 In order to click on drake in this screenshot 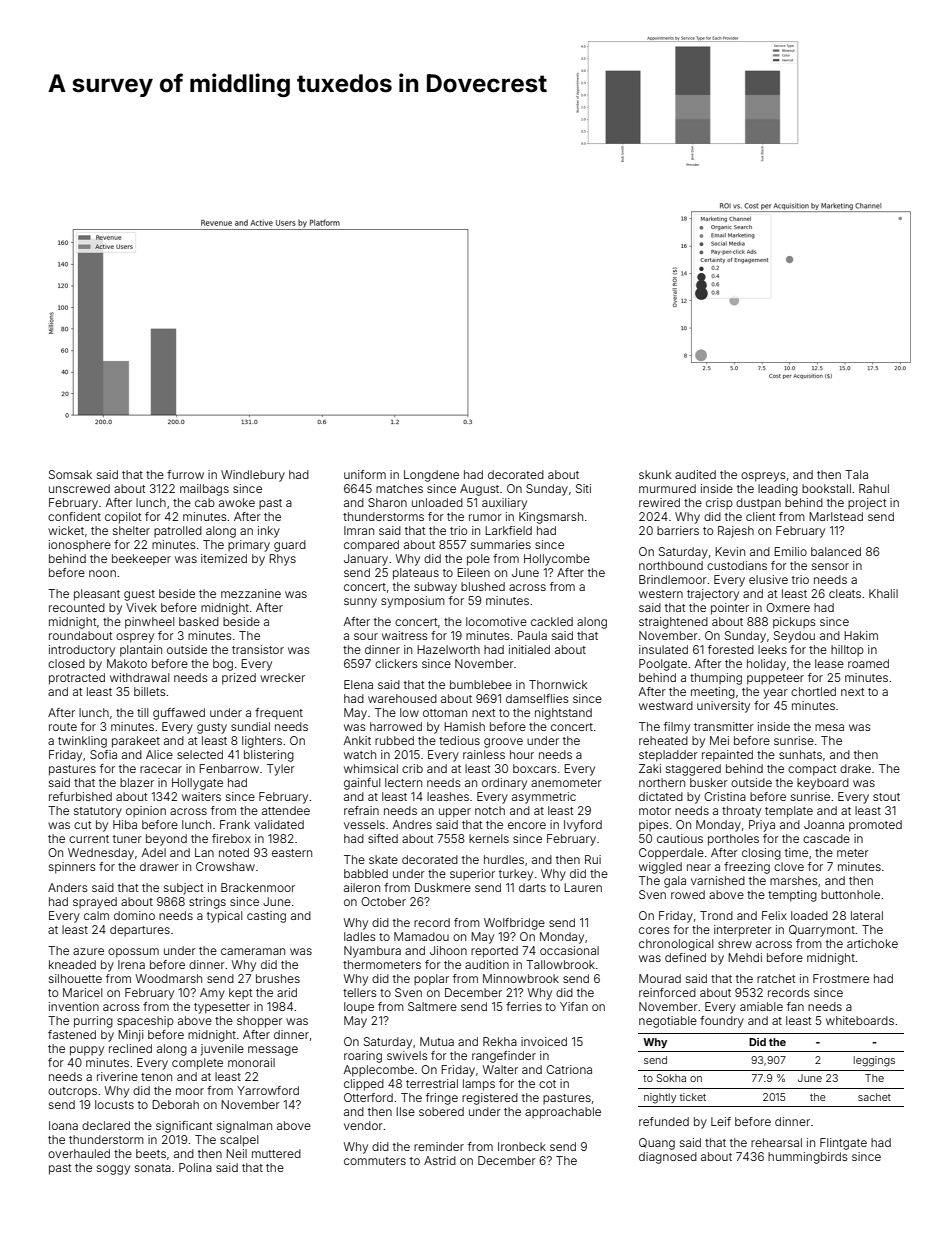, I will do `click(855, 768)`.
